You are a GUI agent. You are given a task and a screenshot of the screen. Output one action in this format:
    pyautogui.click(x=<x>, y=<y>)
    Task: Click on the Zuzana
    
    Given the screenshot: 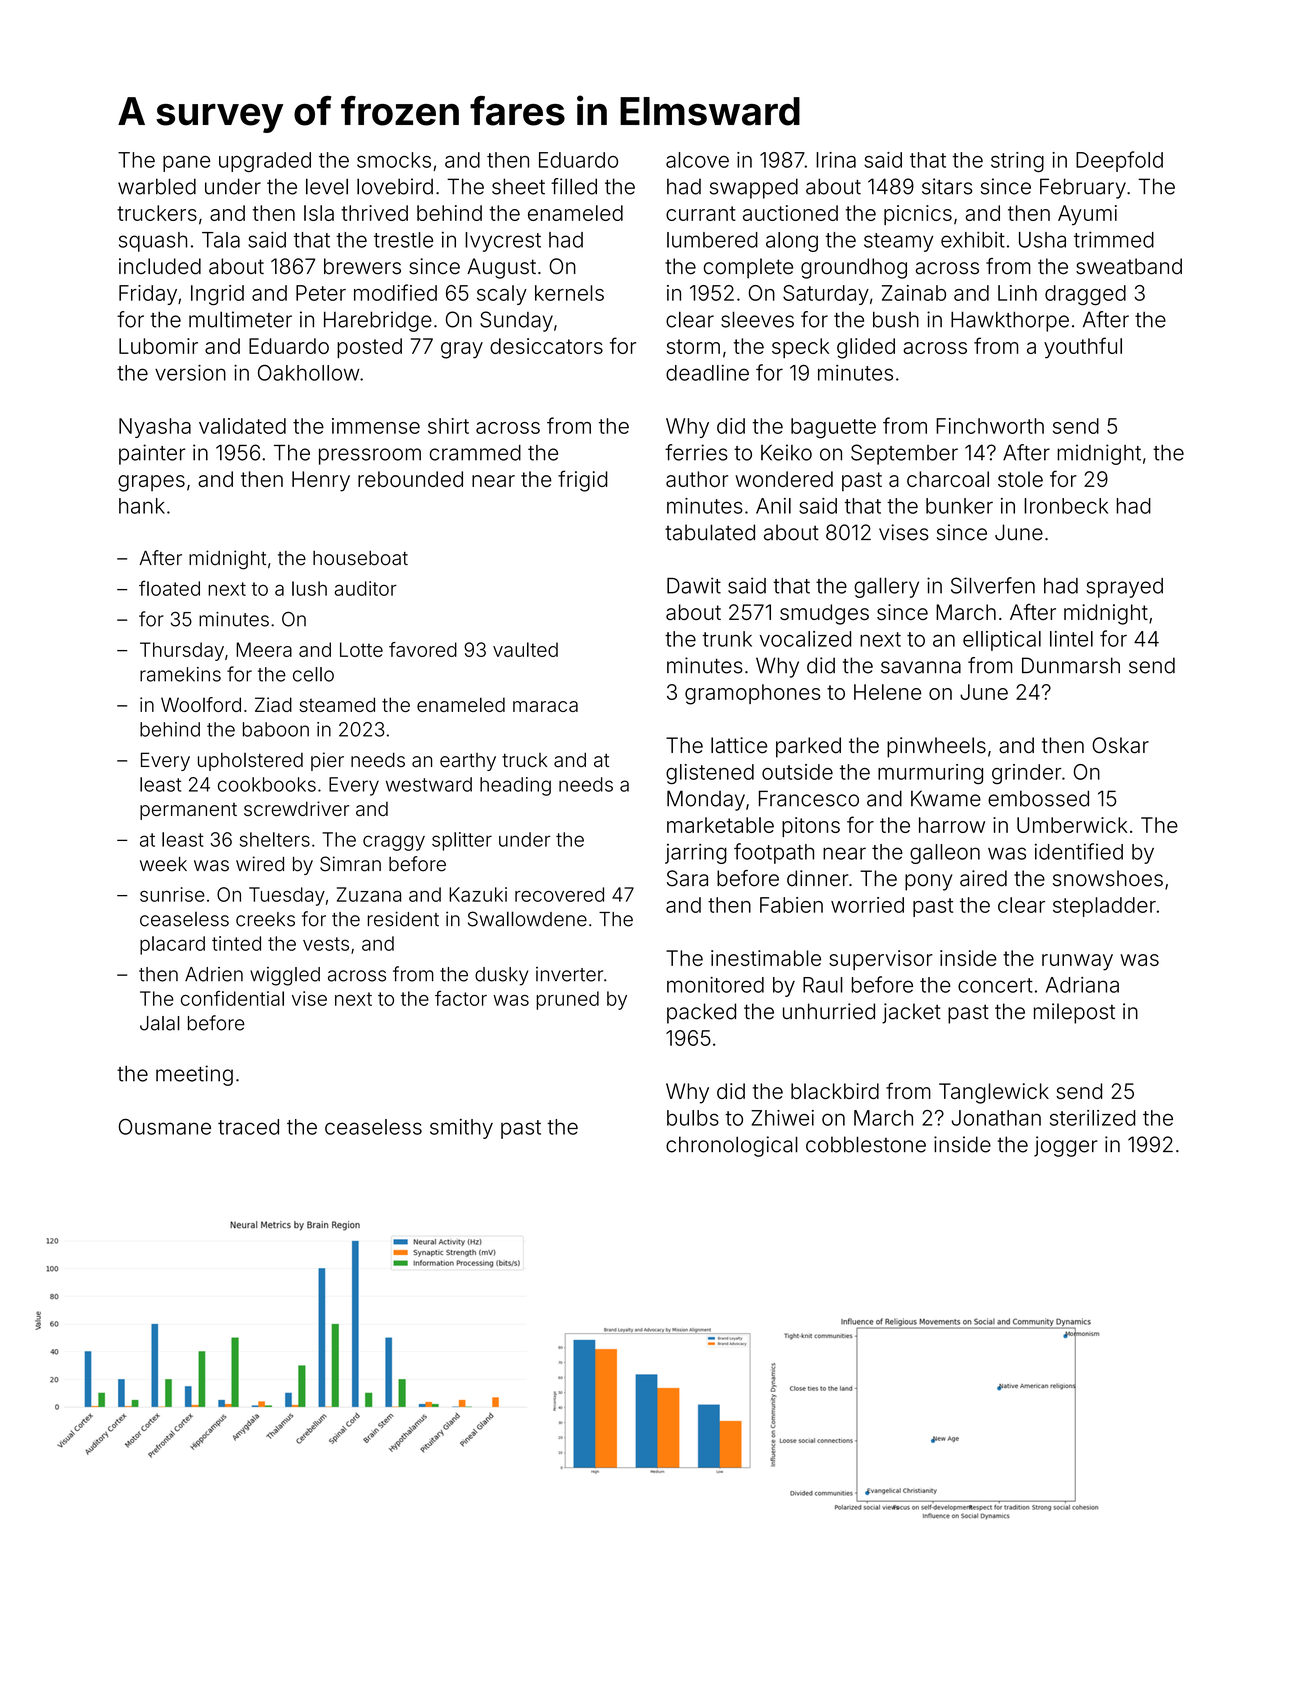 What is the action you would take?
    pyautogui.click(x=369, y=894)
